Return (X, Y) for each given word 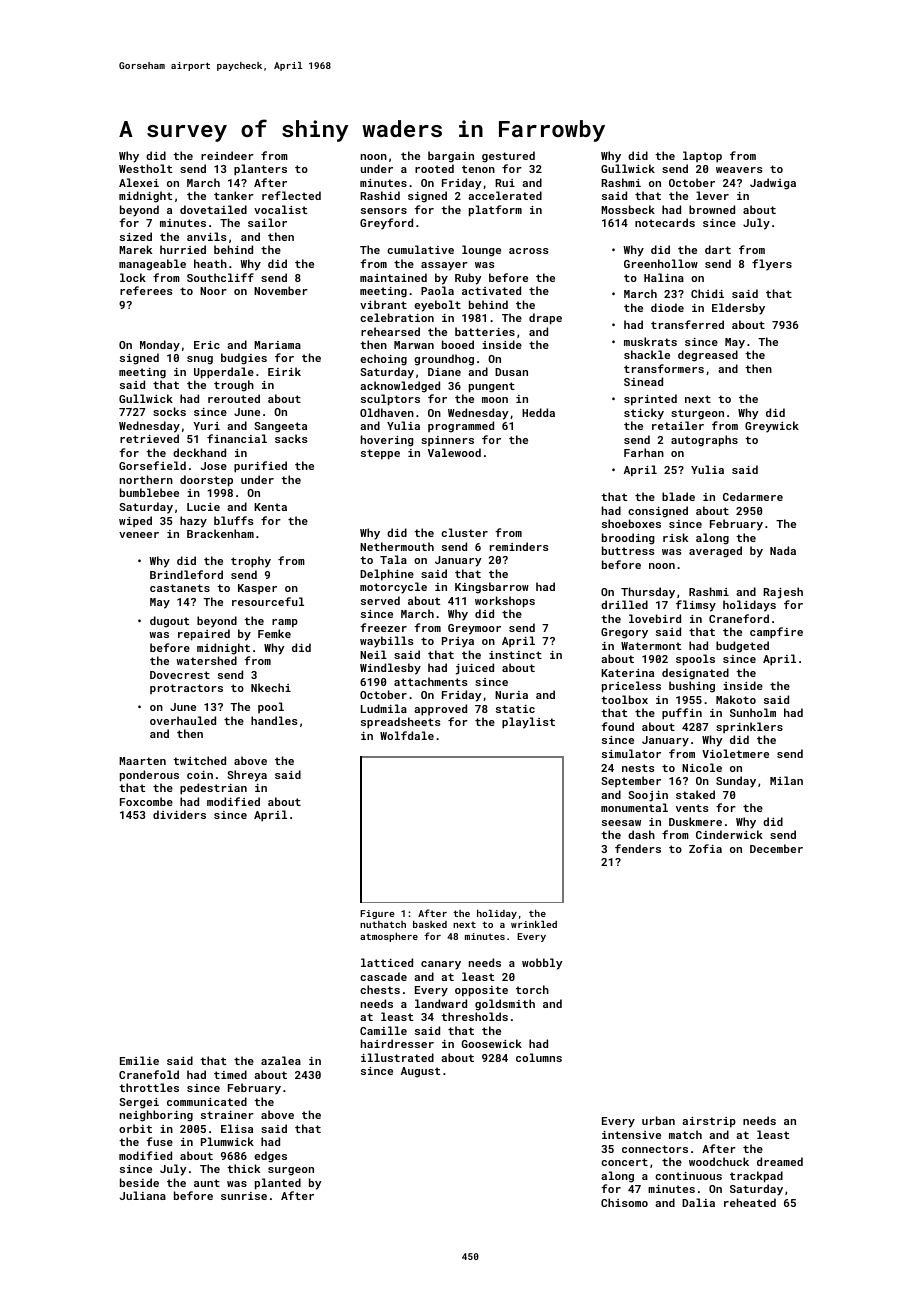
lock (133, 277)
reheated (750, 1202)
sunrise (244, 1196)
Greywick (772, 427)
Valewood (454, 452)
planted (278, 1184)
